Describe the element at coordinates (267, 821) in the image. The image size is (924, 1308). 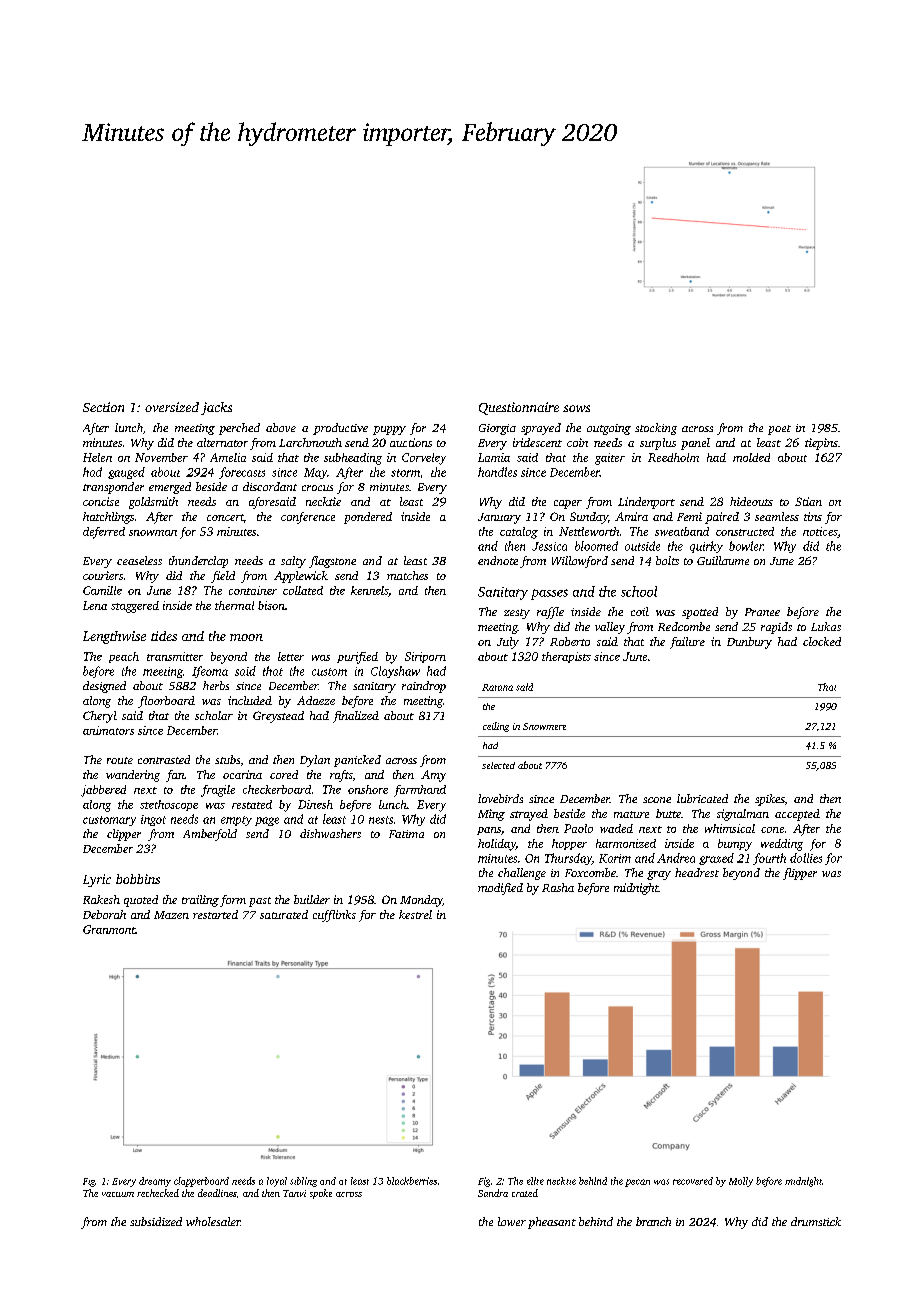
I see `page` at that location.
